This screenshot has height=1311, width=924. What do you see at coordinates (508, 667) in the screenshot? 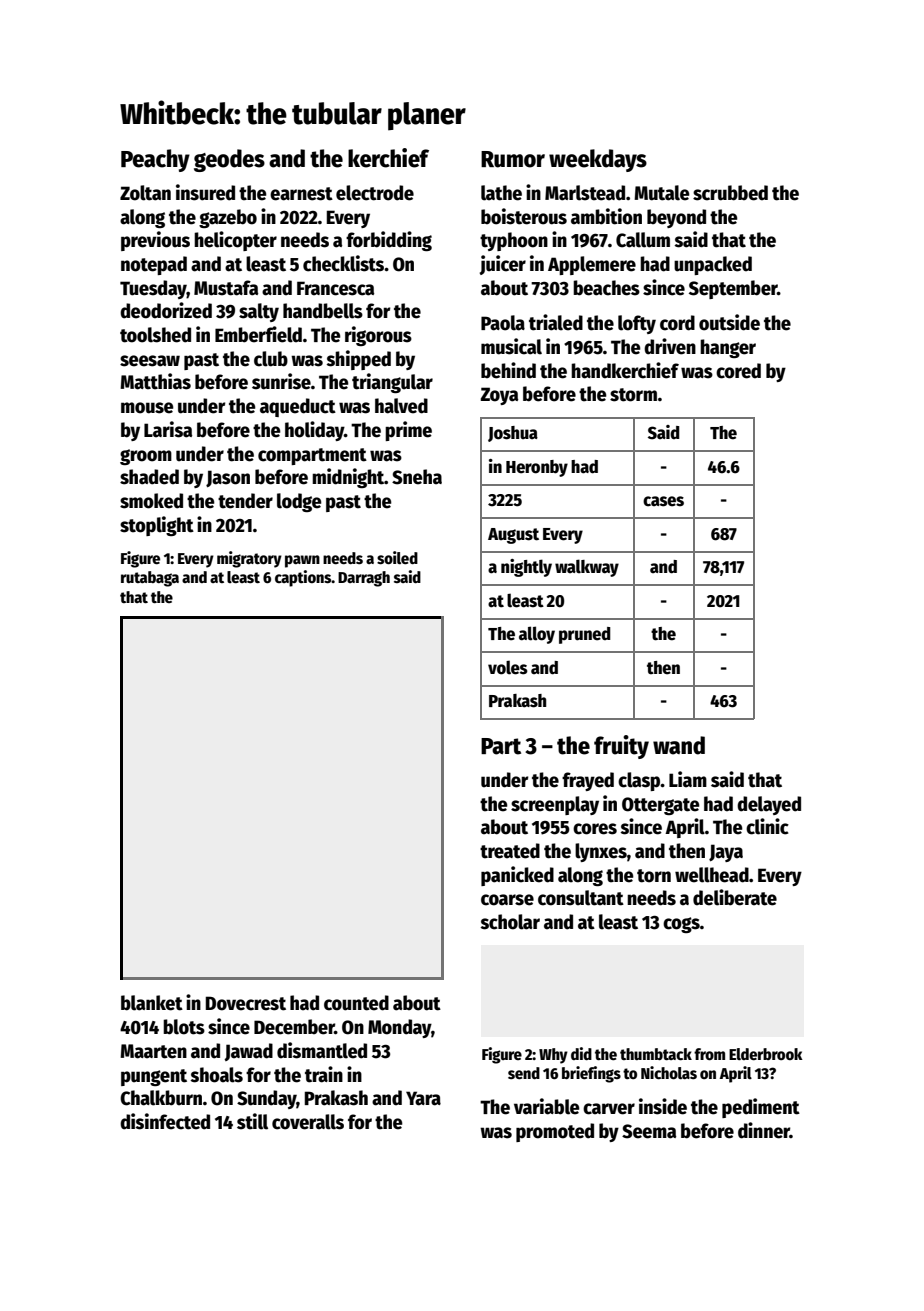
I see `voles` at bounding box center [508, 667].
